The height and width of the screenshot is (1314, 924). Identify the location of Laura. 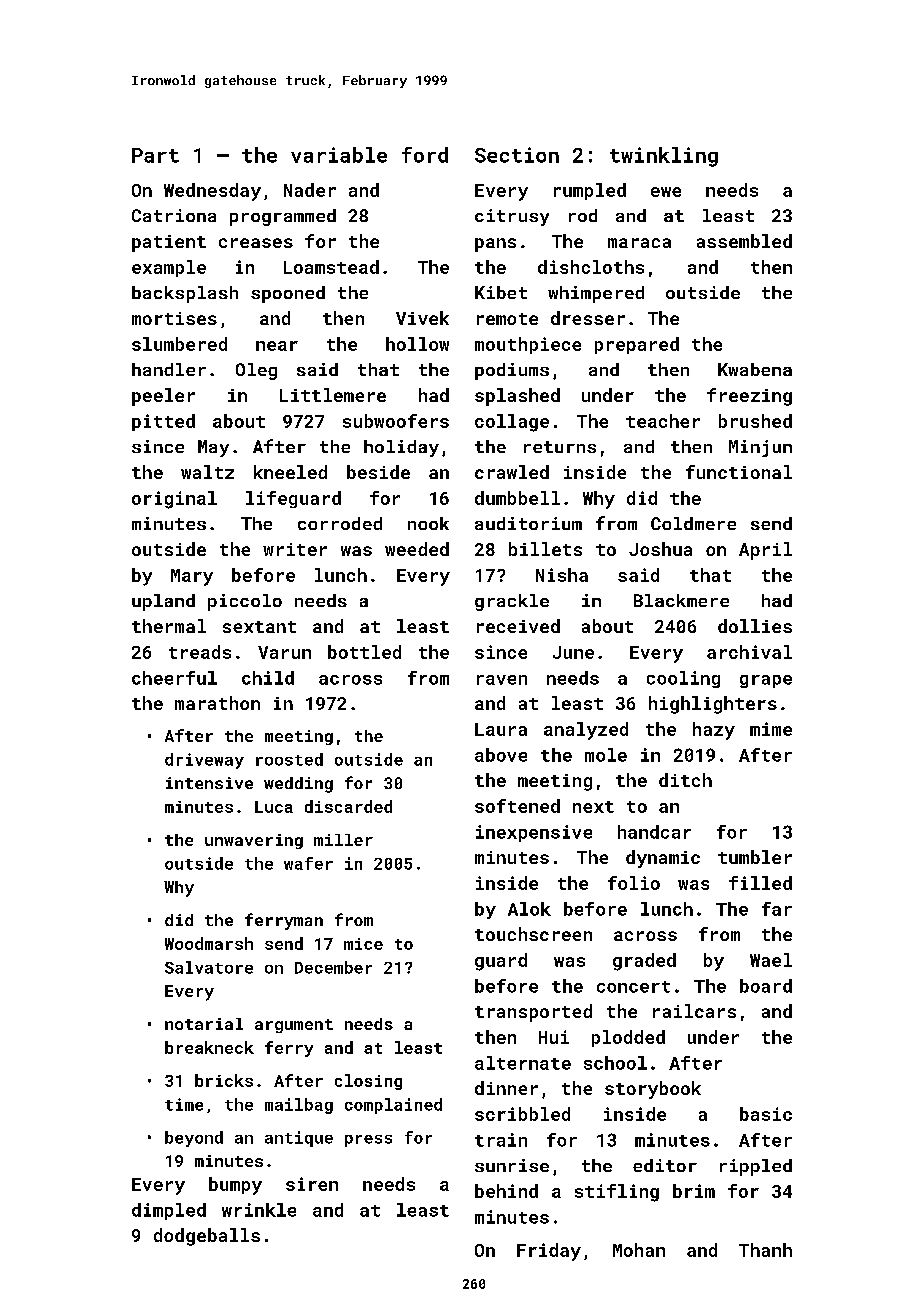
(501, 729).
